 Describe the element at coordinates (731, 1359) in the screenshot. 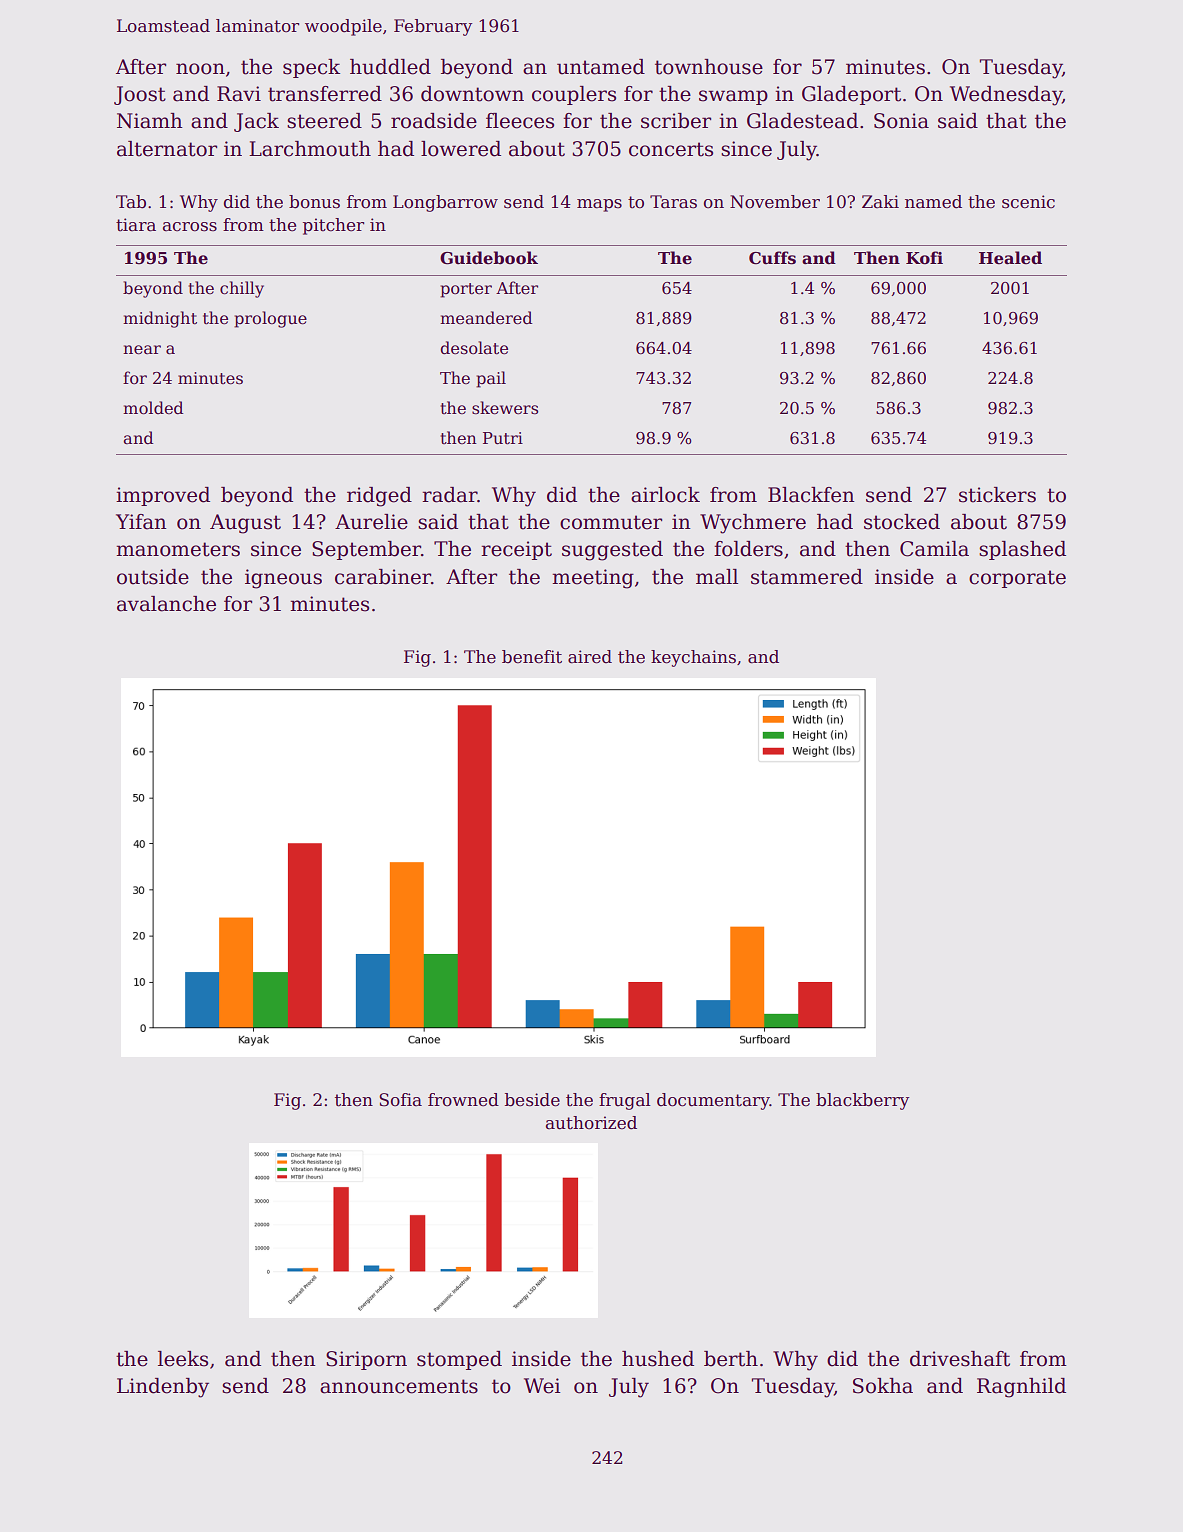

I see `berth` at that location.
